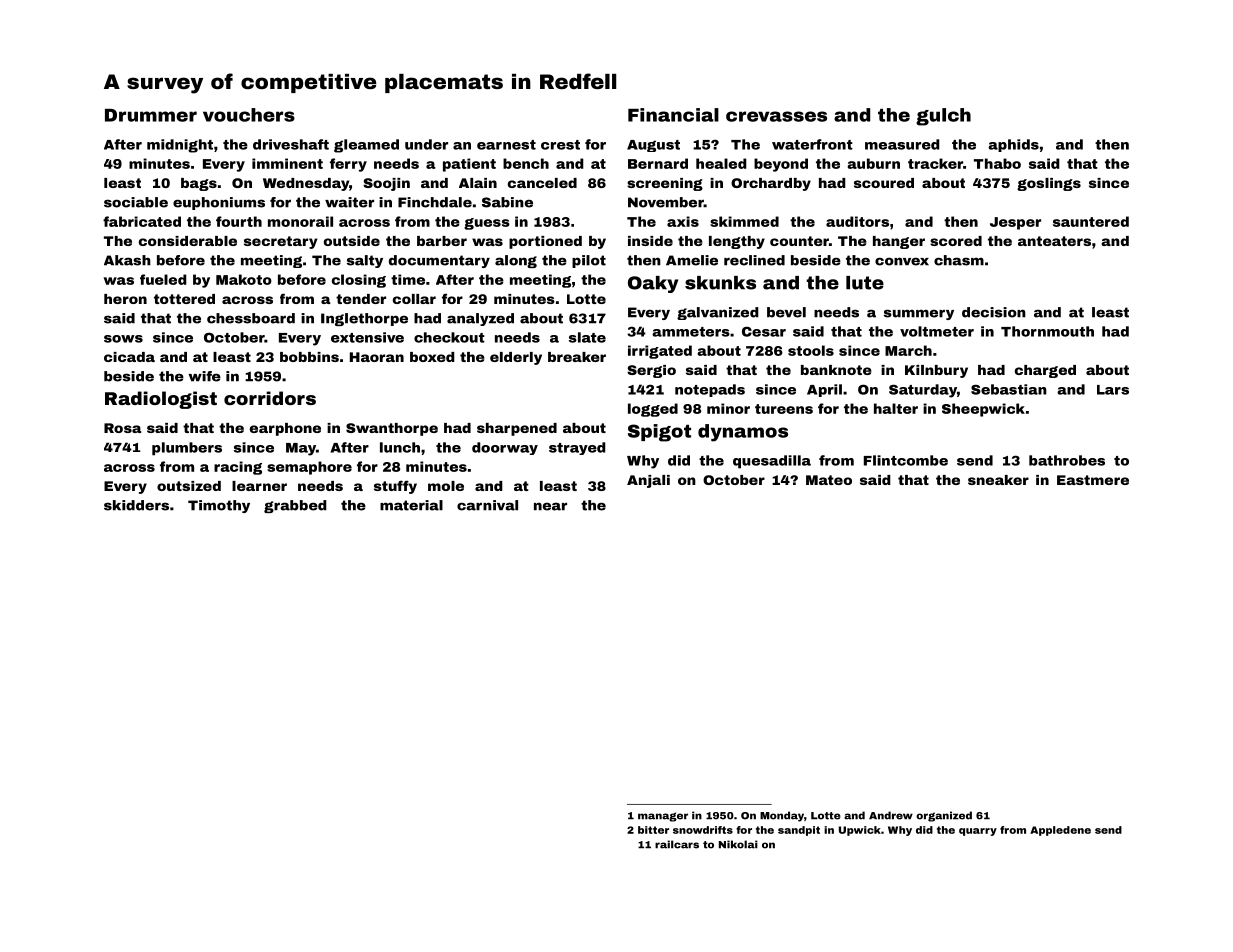 The image size is (1233, 952). I want to click on sneaker, so click(998, 480).
